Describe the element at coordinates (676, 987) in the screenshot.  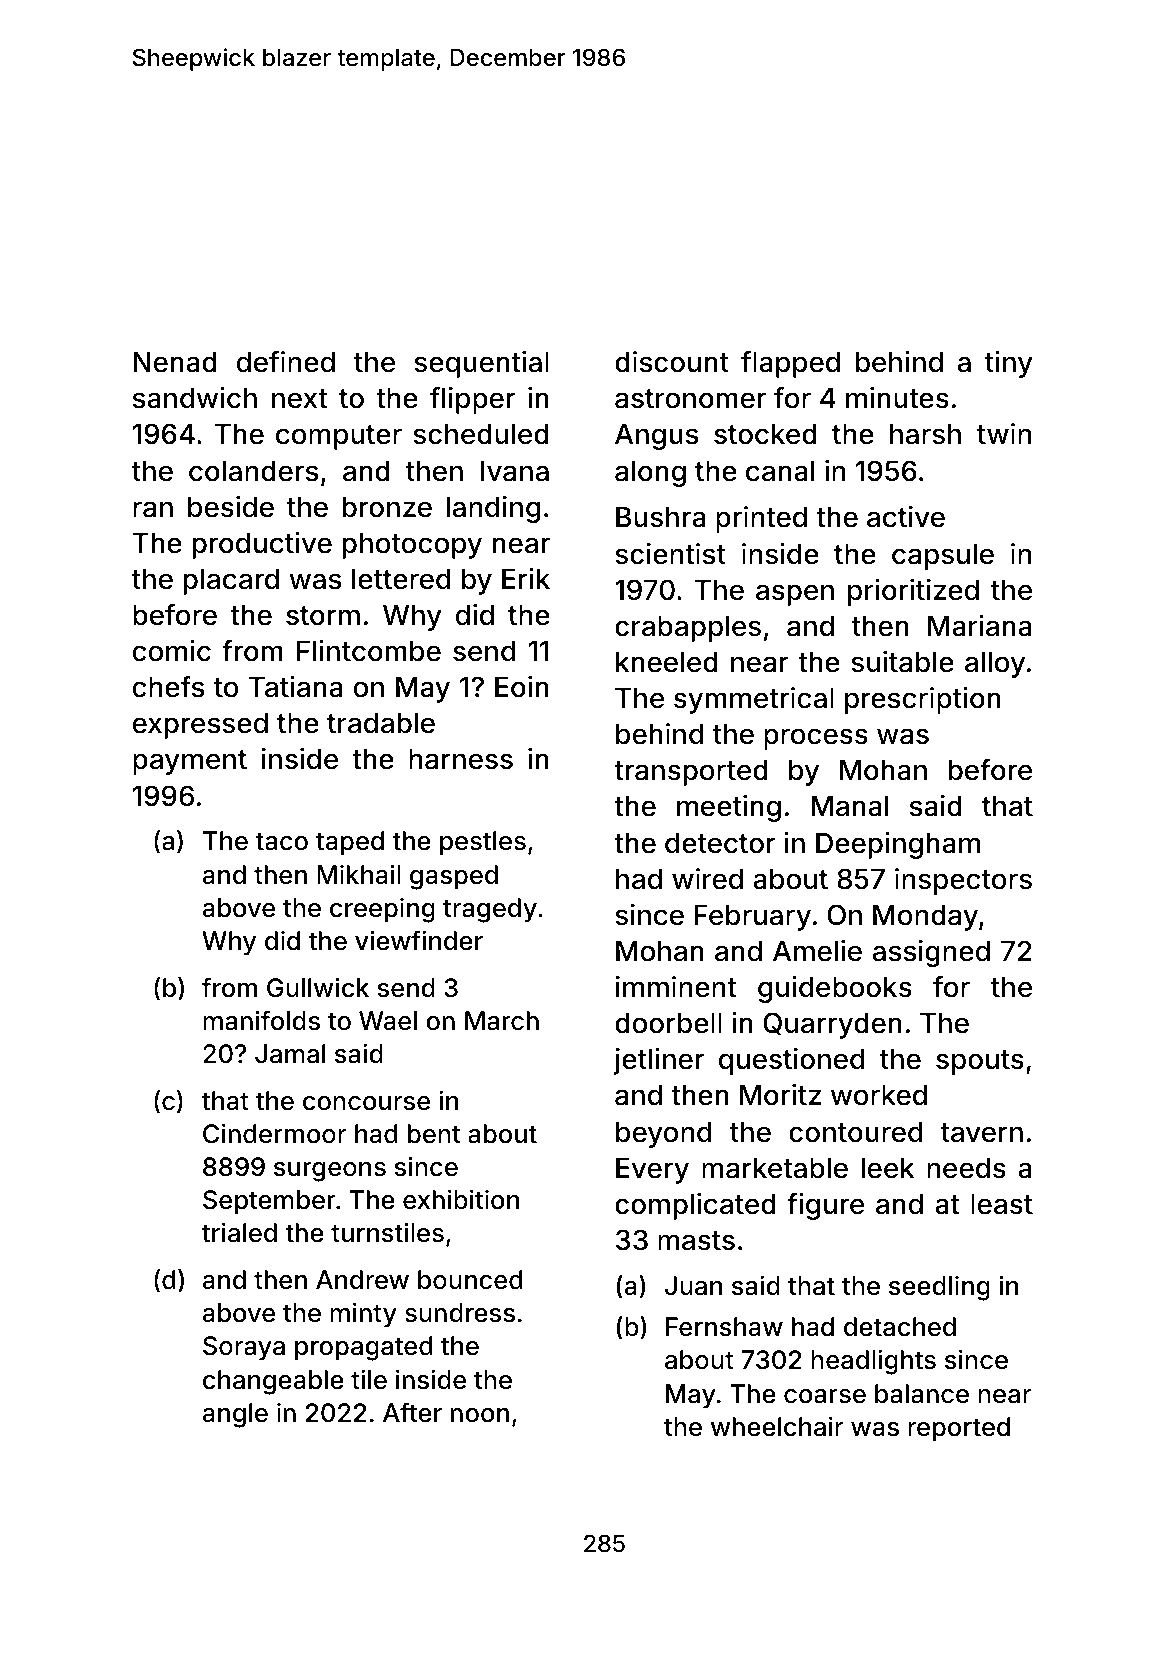
I see `imminent` at that location.
